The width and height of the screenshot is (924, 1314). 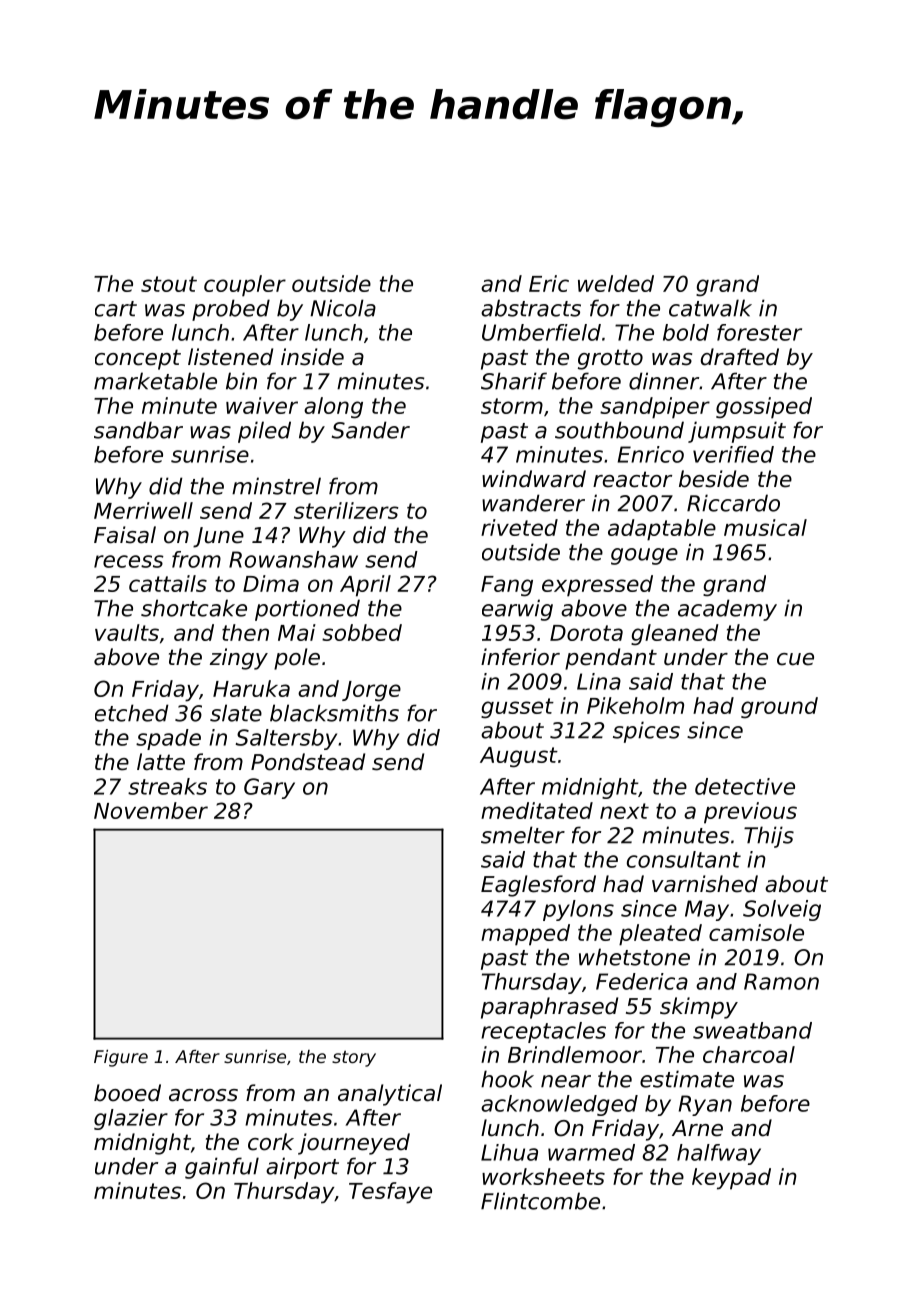 What do you see at coordinates (222, 1168) in the screenshot?
I see `gainful` at bounding box center [222, 1168].
